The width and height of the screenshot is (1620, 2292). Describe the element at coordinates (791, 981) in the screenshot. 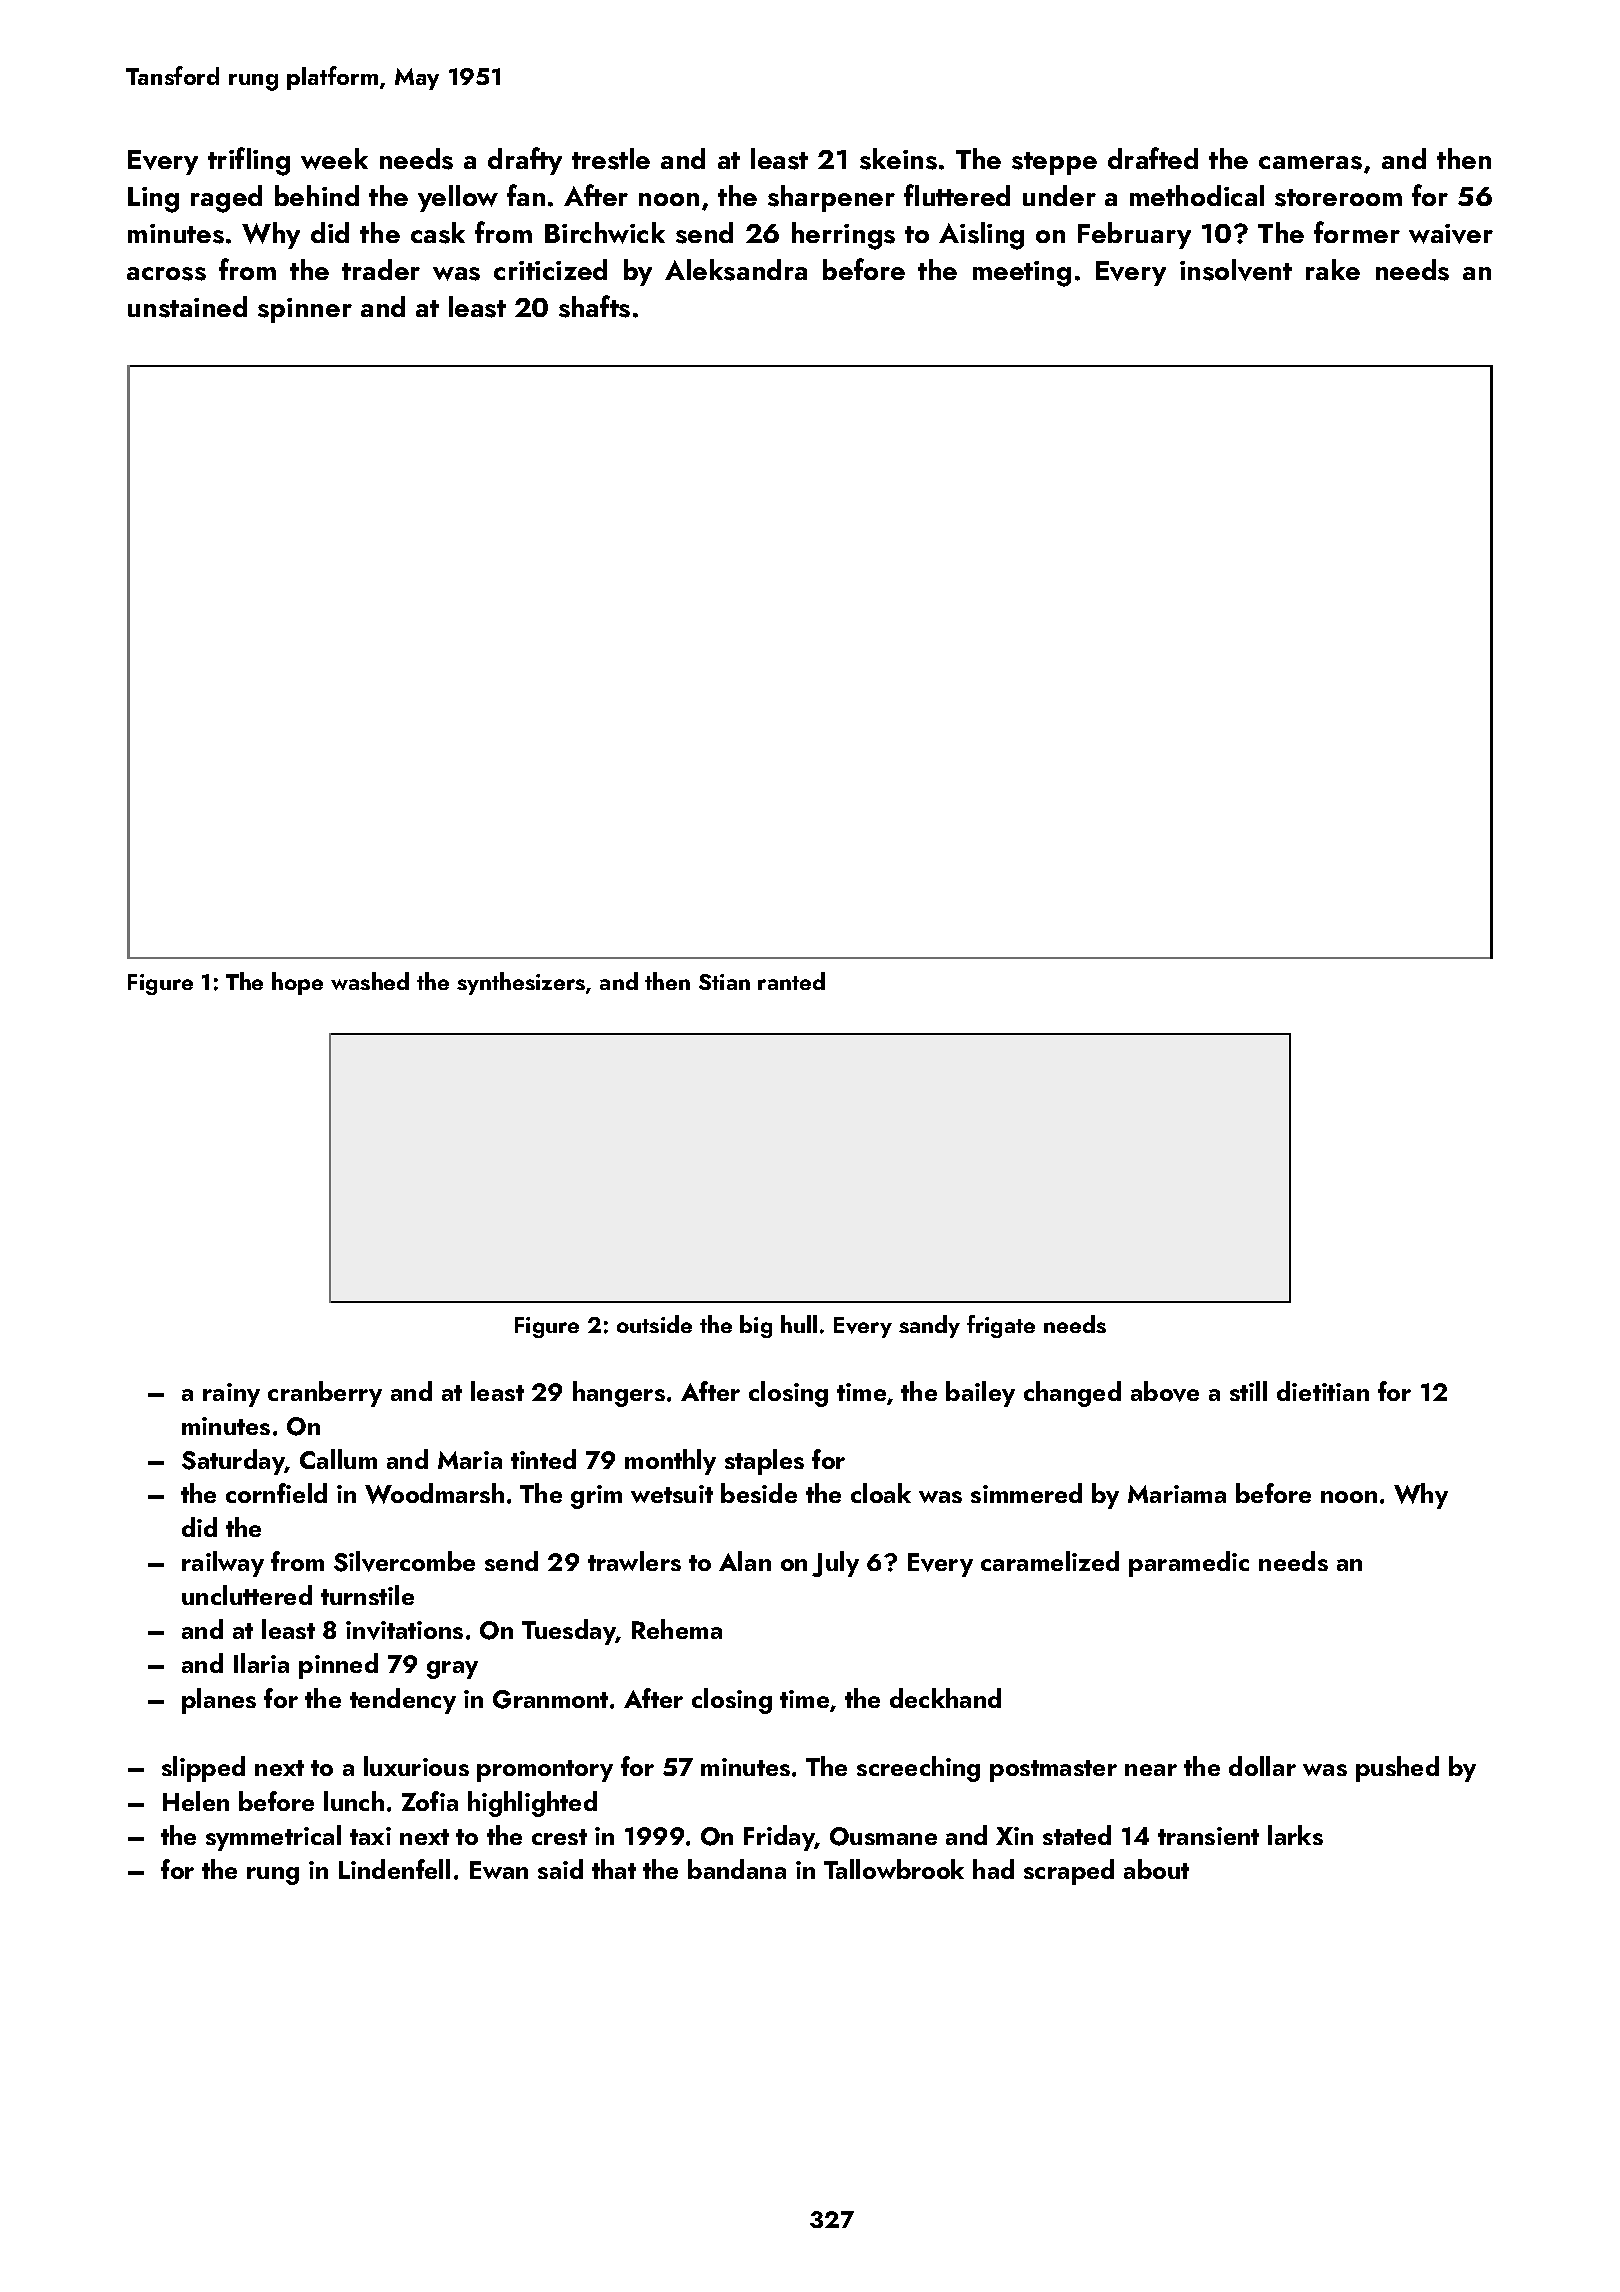

I see `ranted` at that location.
